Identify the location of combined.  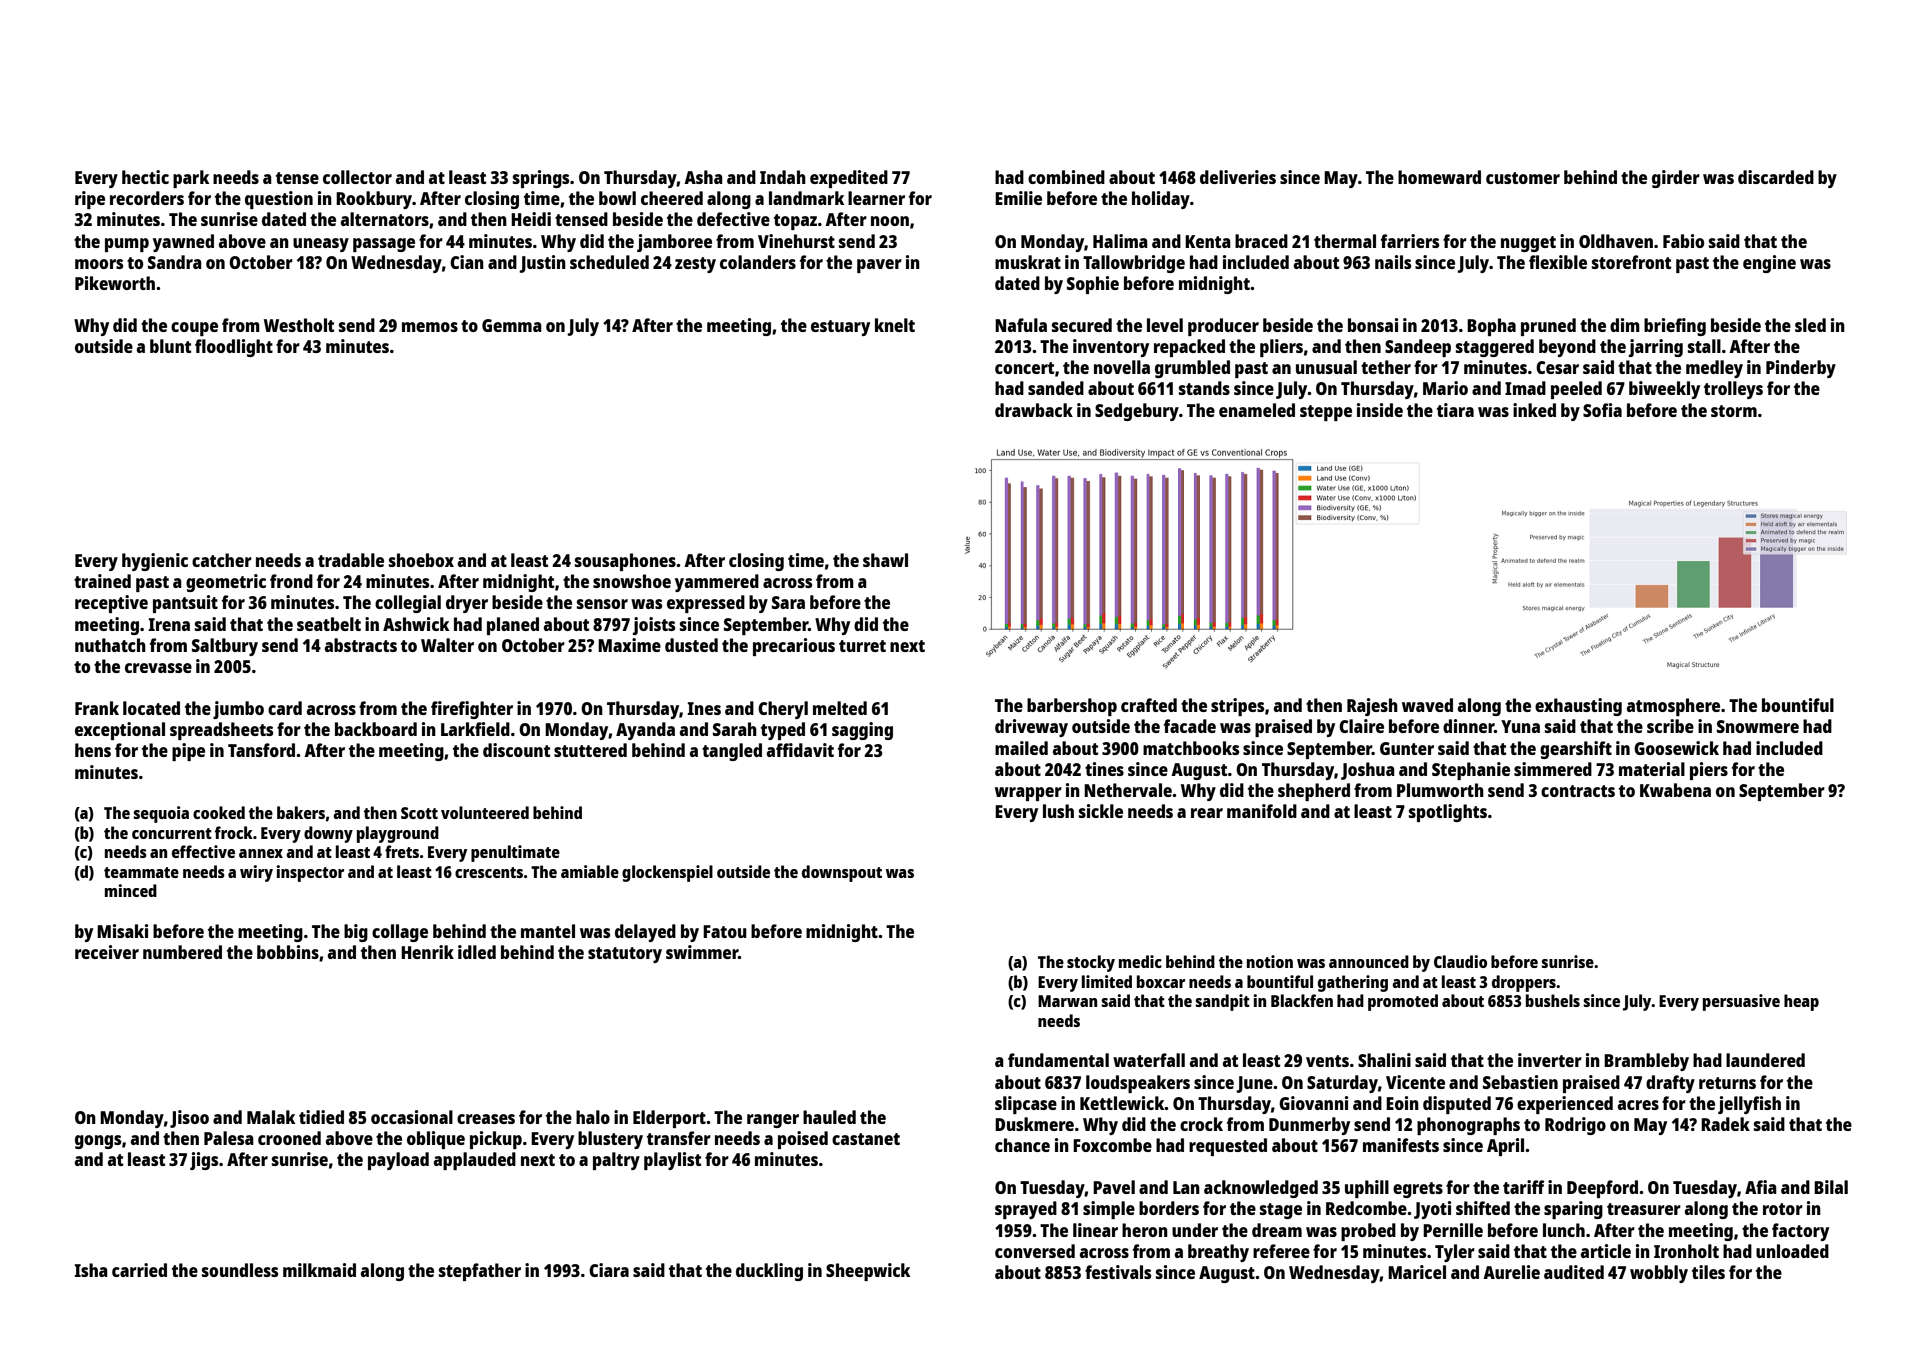
(1066, 177).
